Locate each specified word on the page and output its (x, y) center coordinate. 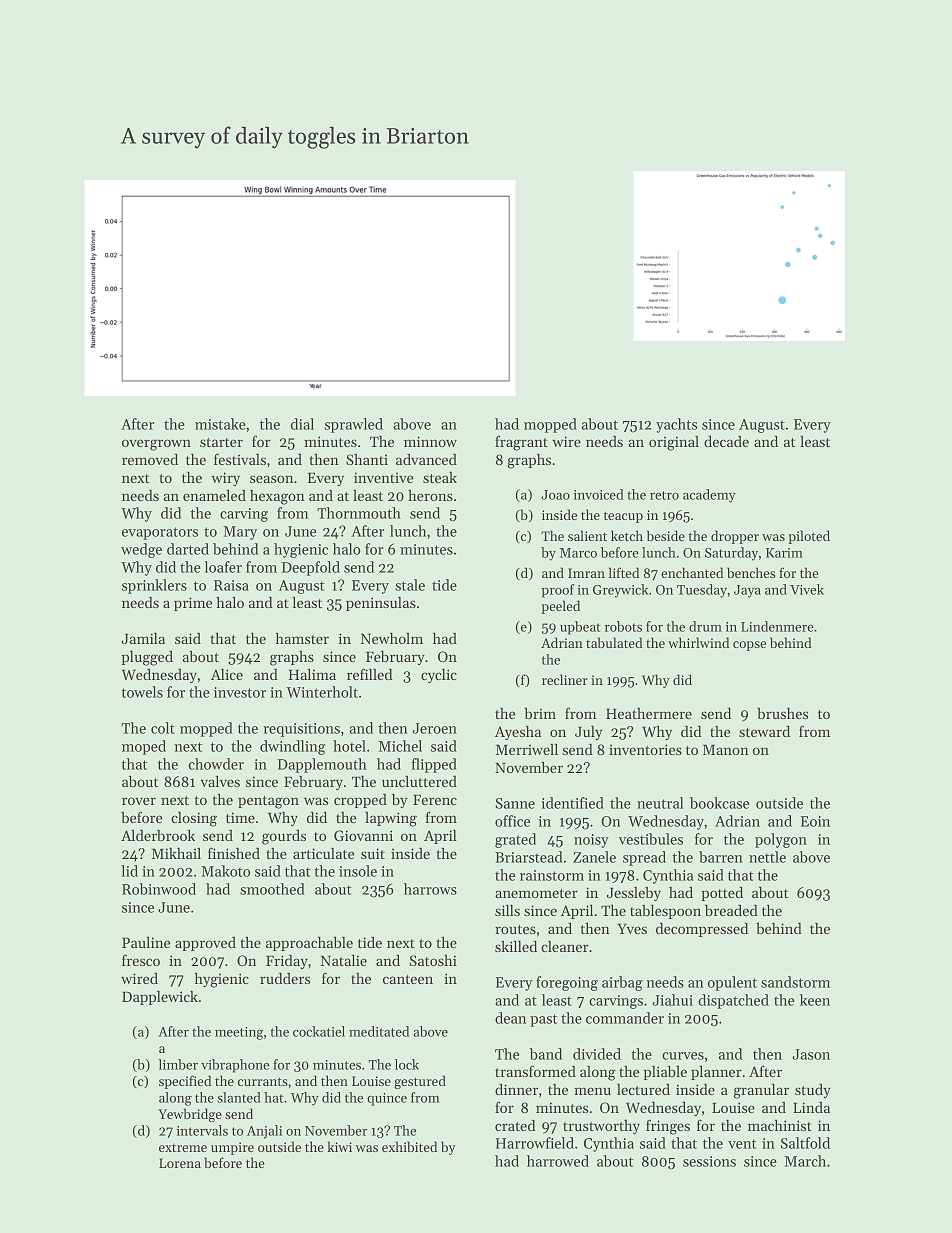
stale (410, 585)
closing (194, 819)
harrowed (558, 1161)
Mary (240, 533)
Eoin (815, 821)
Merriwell (526, 749)
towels (142, 692)
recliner (565, 679)
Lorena (180, 1163)
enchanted (692, 572)
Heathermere (649, 713)
